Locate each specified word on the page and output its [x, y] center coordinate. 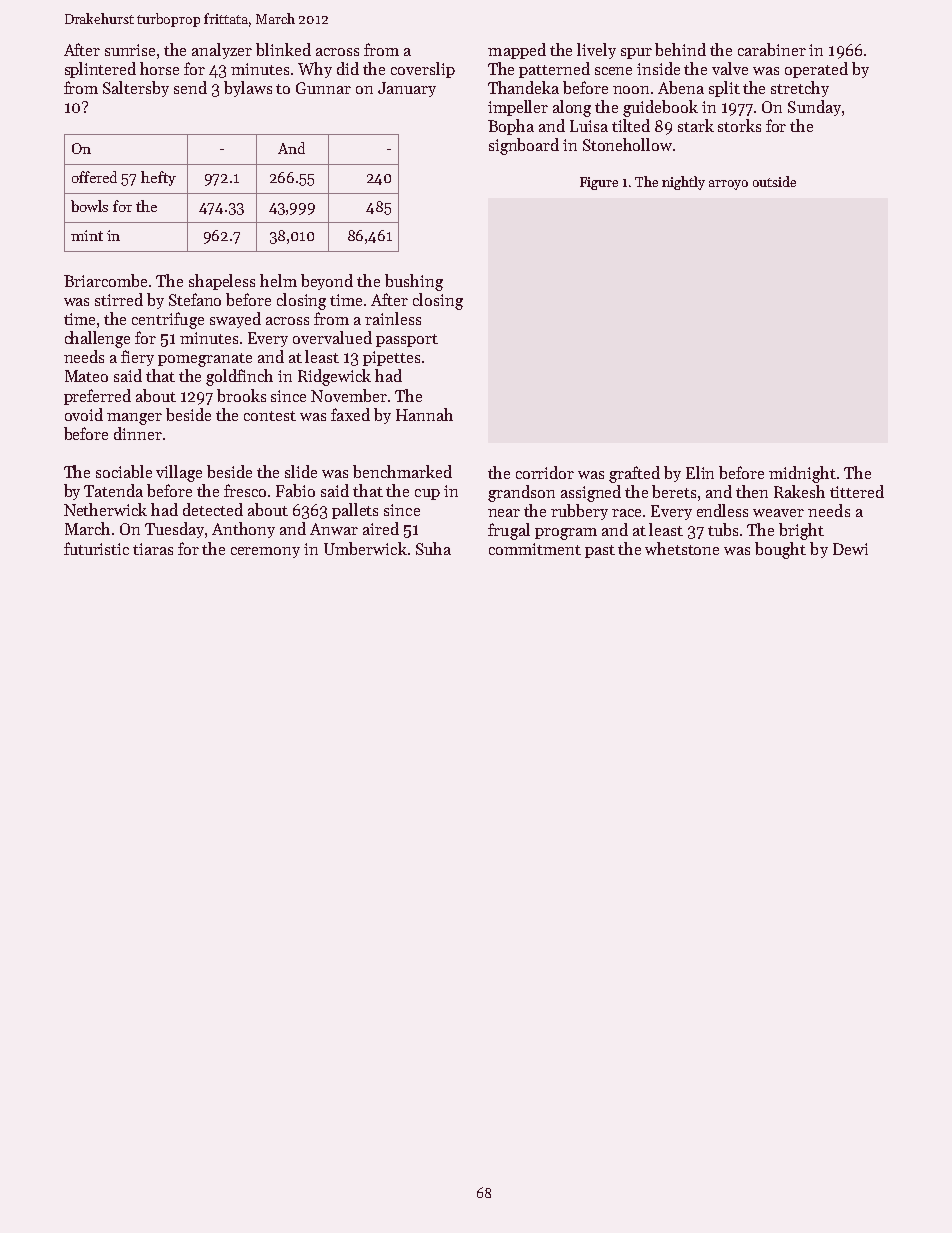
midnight [802, 474]
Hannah [424, 414]
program [566, 534]
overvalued [332, 337]
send [190, 87]
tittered [857, 491]
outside [774, 181]
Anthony [243, 530]
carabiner [772, 49]
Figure [599, 183]
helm [278, 280]
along [572, 108]
